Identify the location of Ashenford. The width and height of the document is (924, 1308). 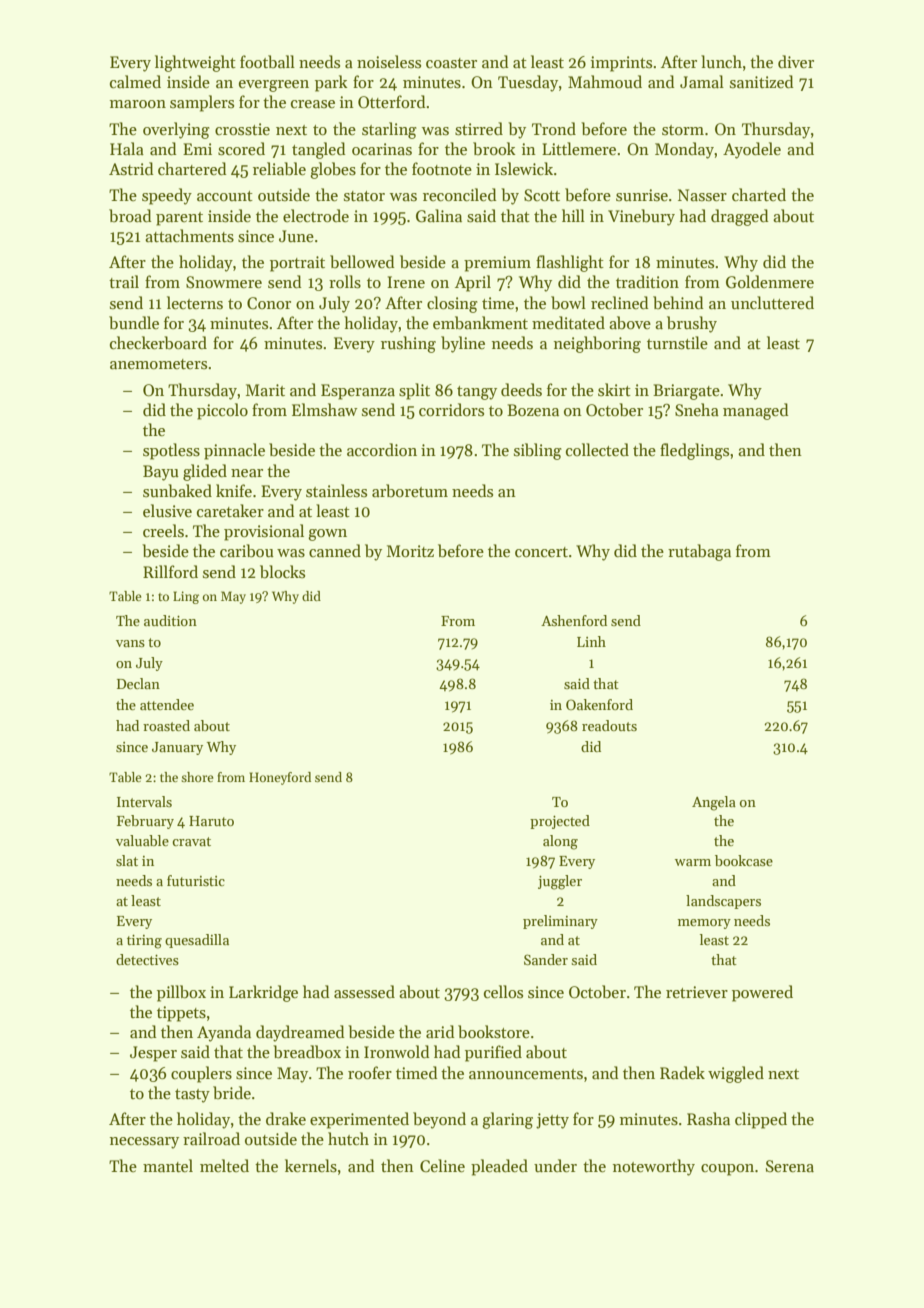
(574, 620).
